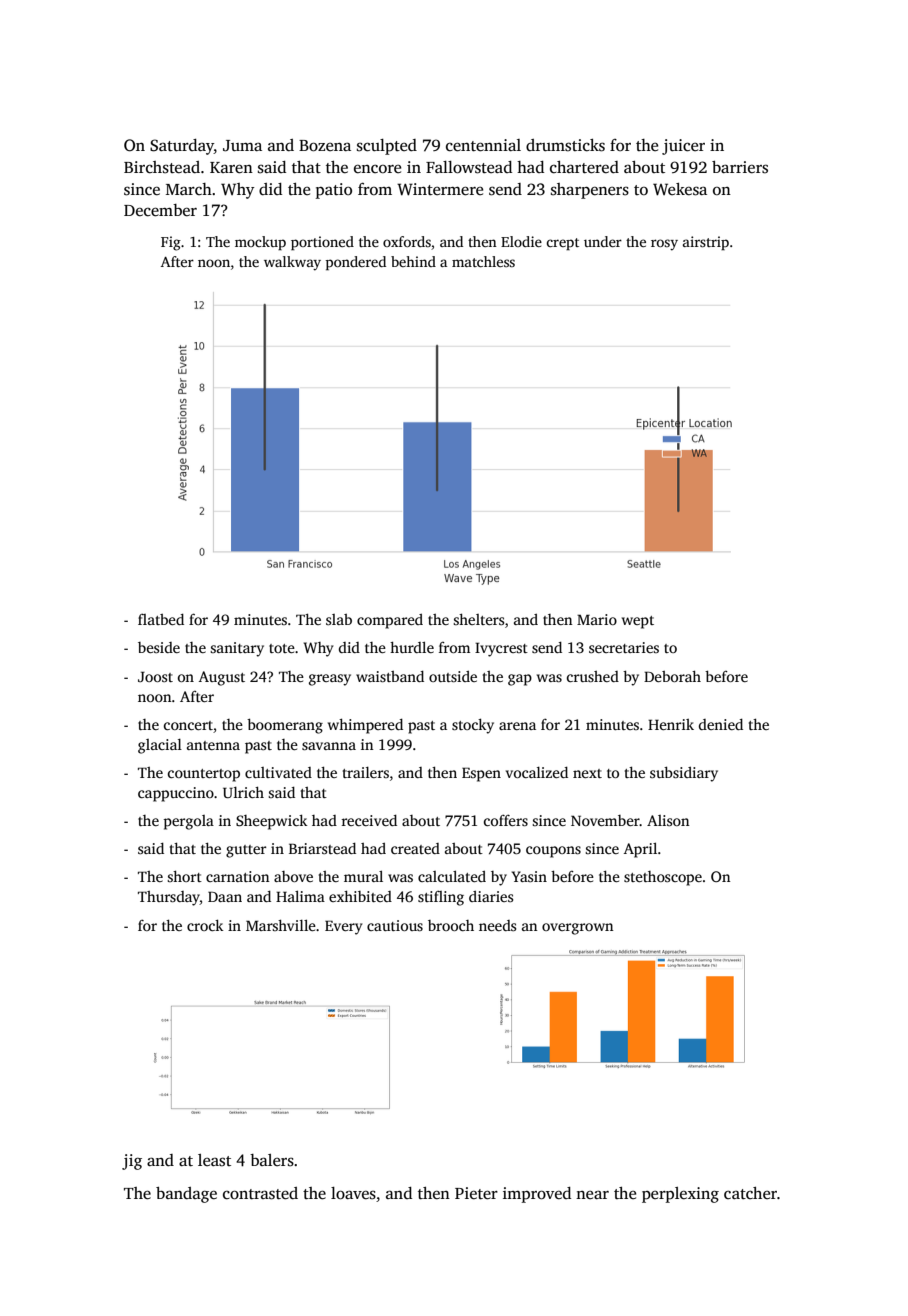 The image size is (908, 1316). Describe the element at coordinates (186, 1195) in the image. I see `bandage` at that location.
